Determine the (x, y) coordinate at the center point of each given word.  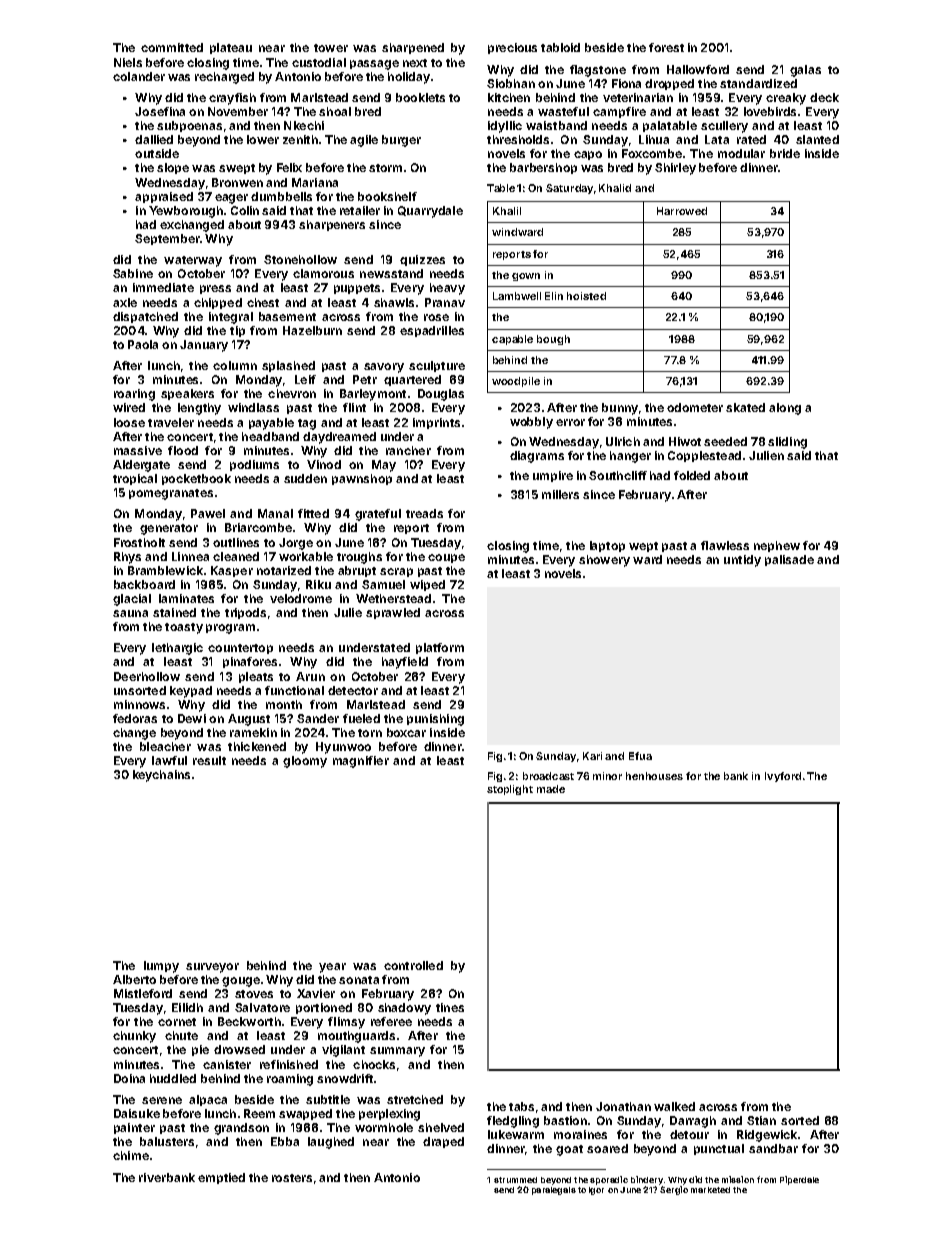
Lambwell (517, 296)
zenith (300, 139)
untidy (742, 561)
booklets (420, 97)
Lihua (654, 139)
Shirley (675, 169)
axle (125, 302)
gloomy (305, 762)
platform (440, 648)
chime (131, 1155)
